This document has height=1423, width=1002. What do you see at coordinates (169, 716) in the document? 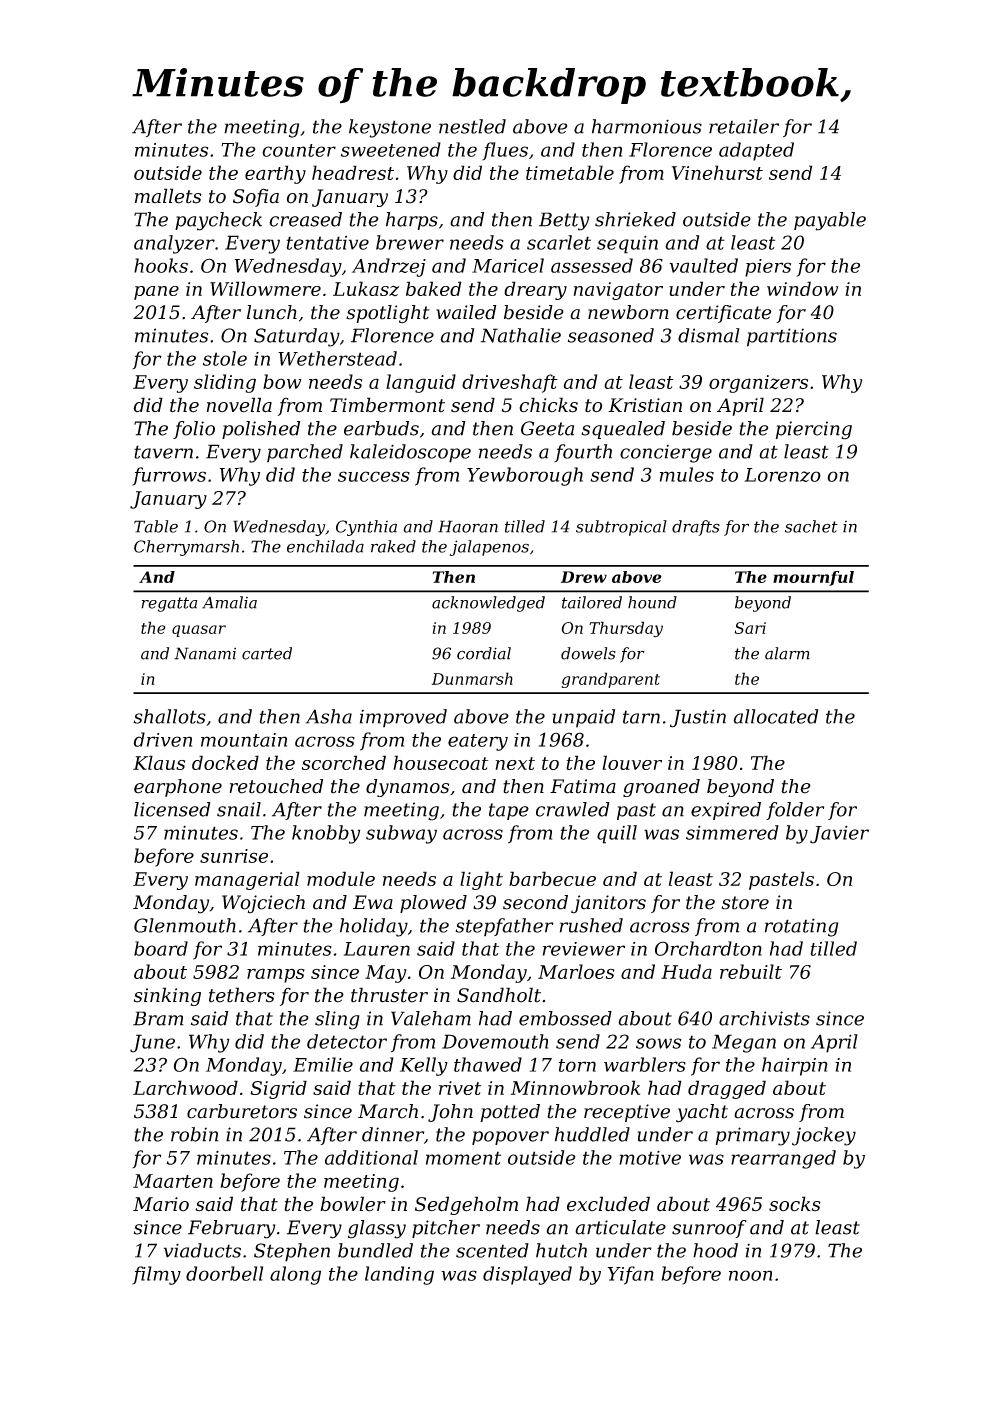
I see `shallots` at bounding box center [169, 716].
